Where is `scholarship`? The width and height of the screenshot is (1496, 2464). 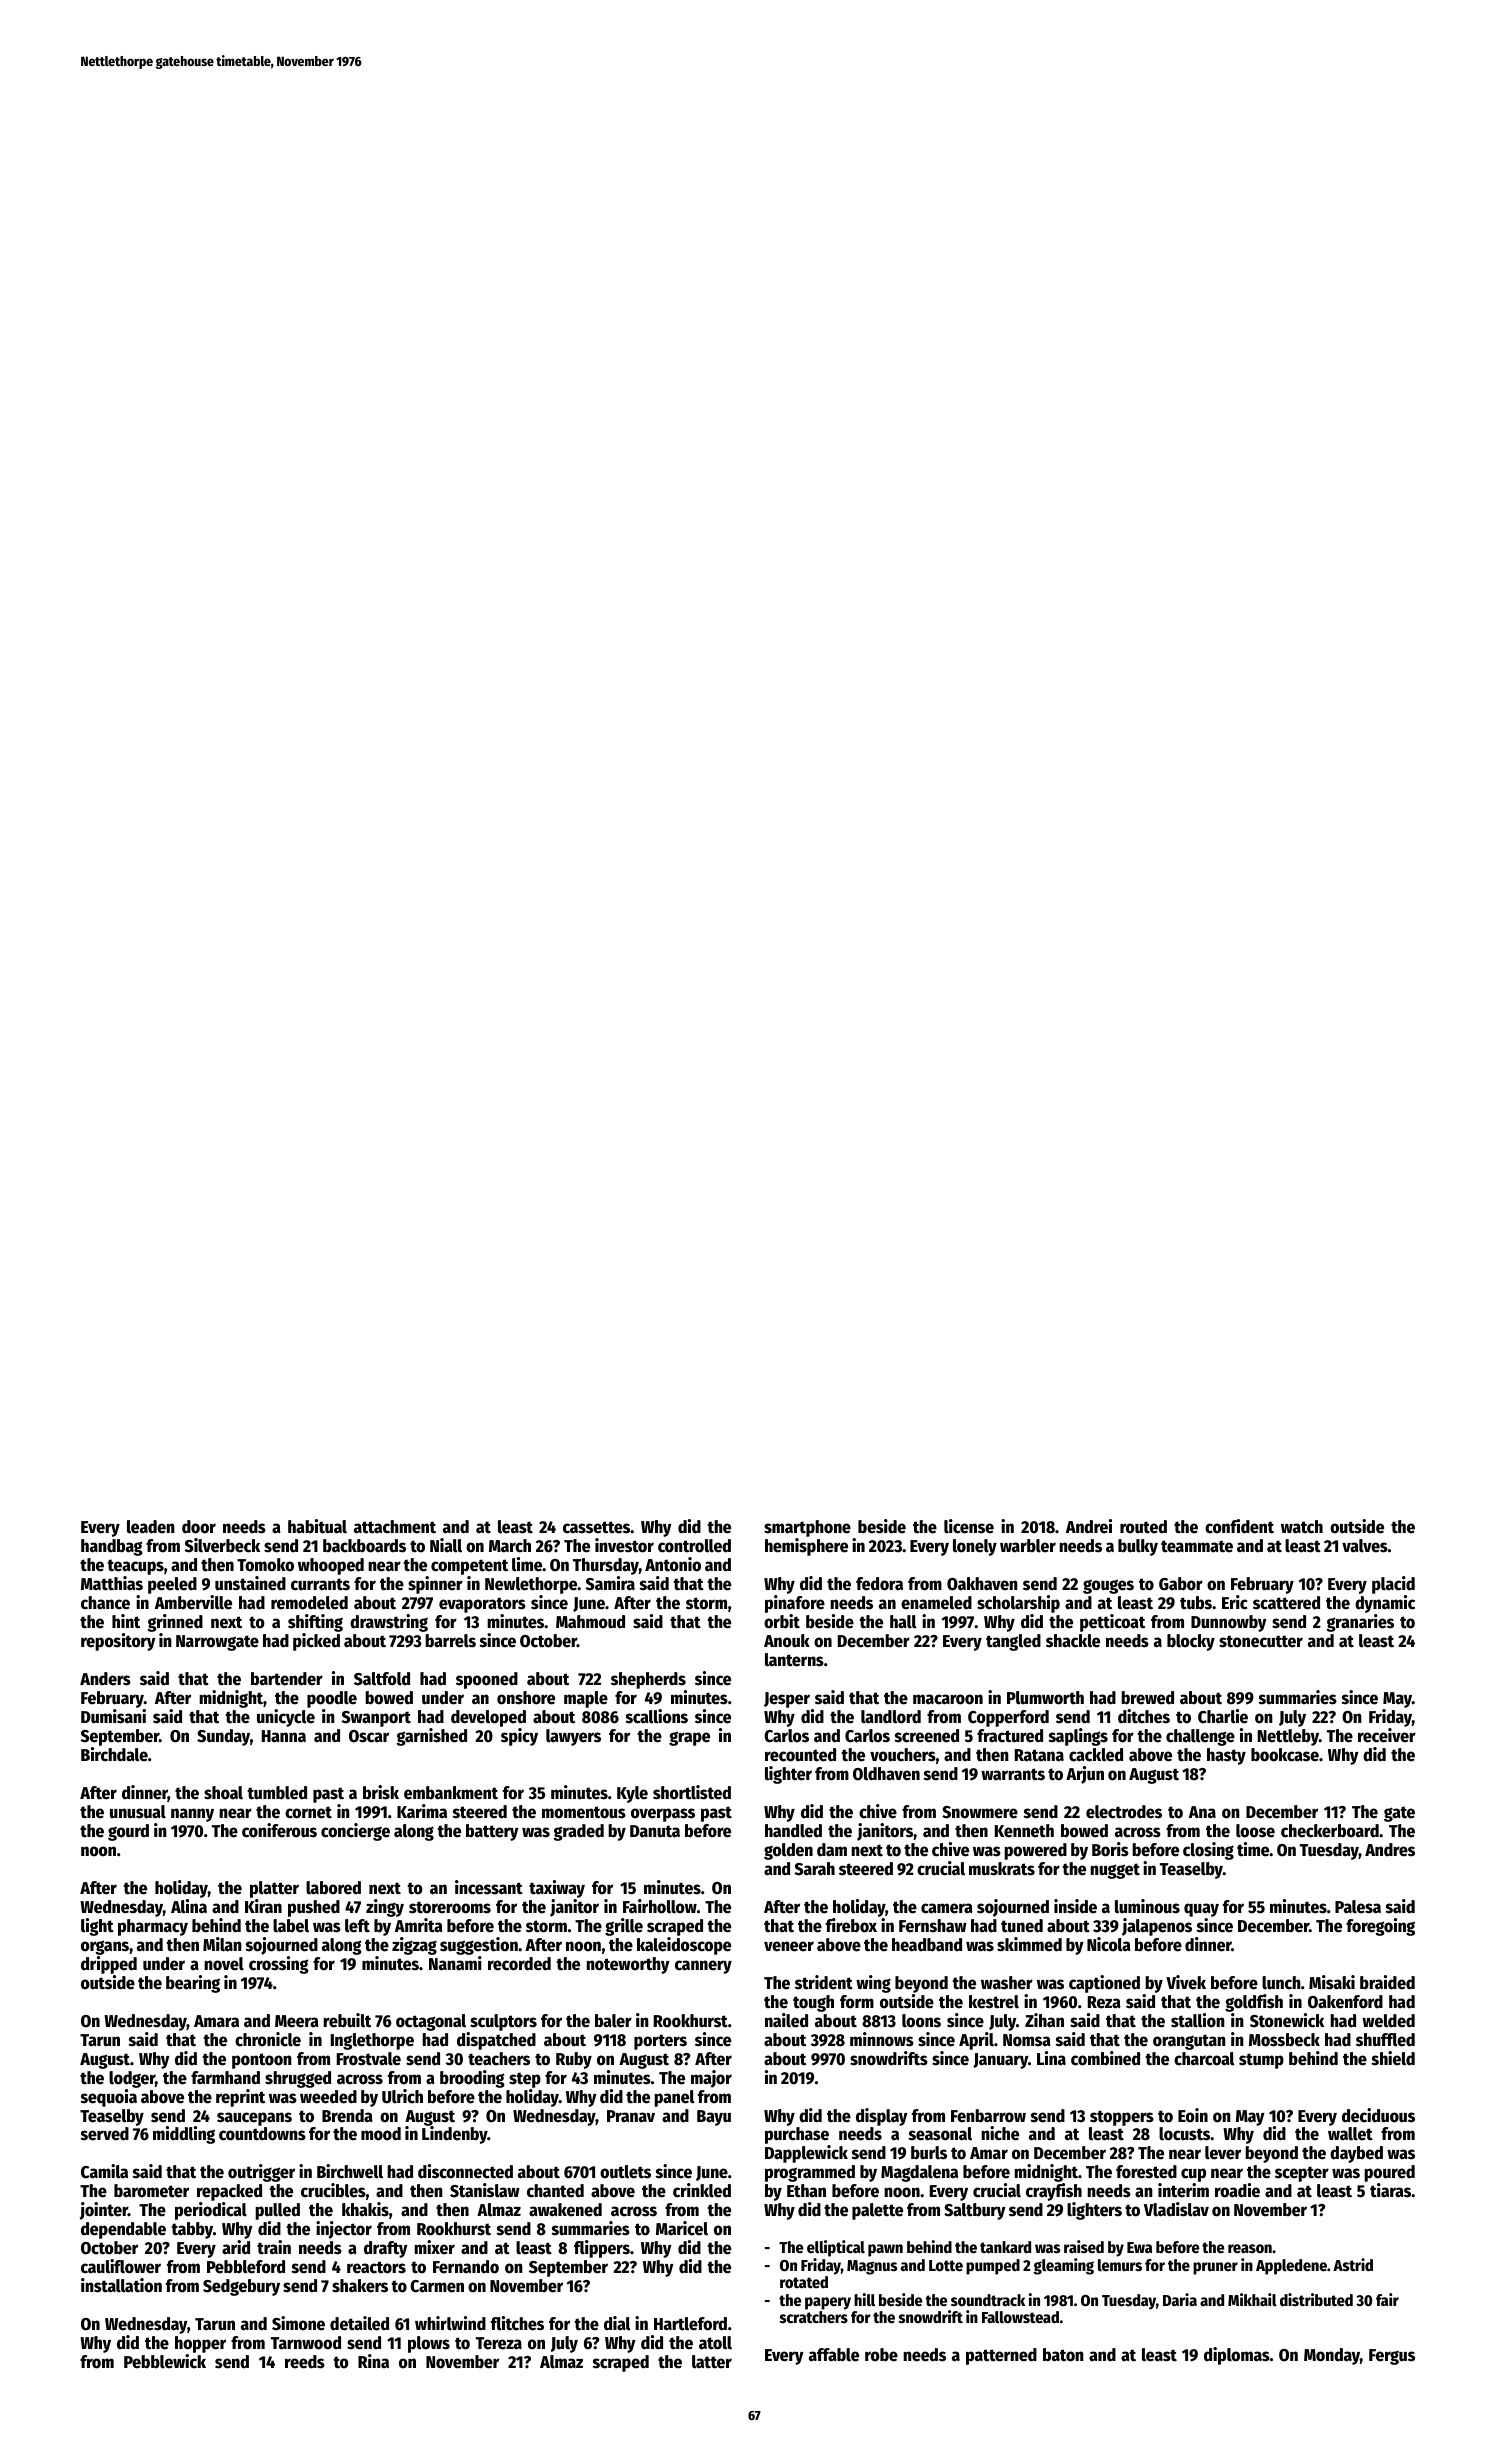 scholarship is located at coordinates (1018, 1604).
